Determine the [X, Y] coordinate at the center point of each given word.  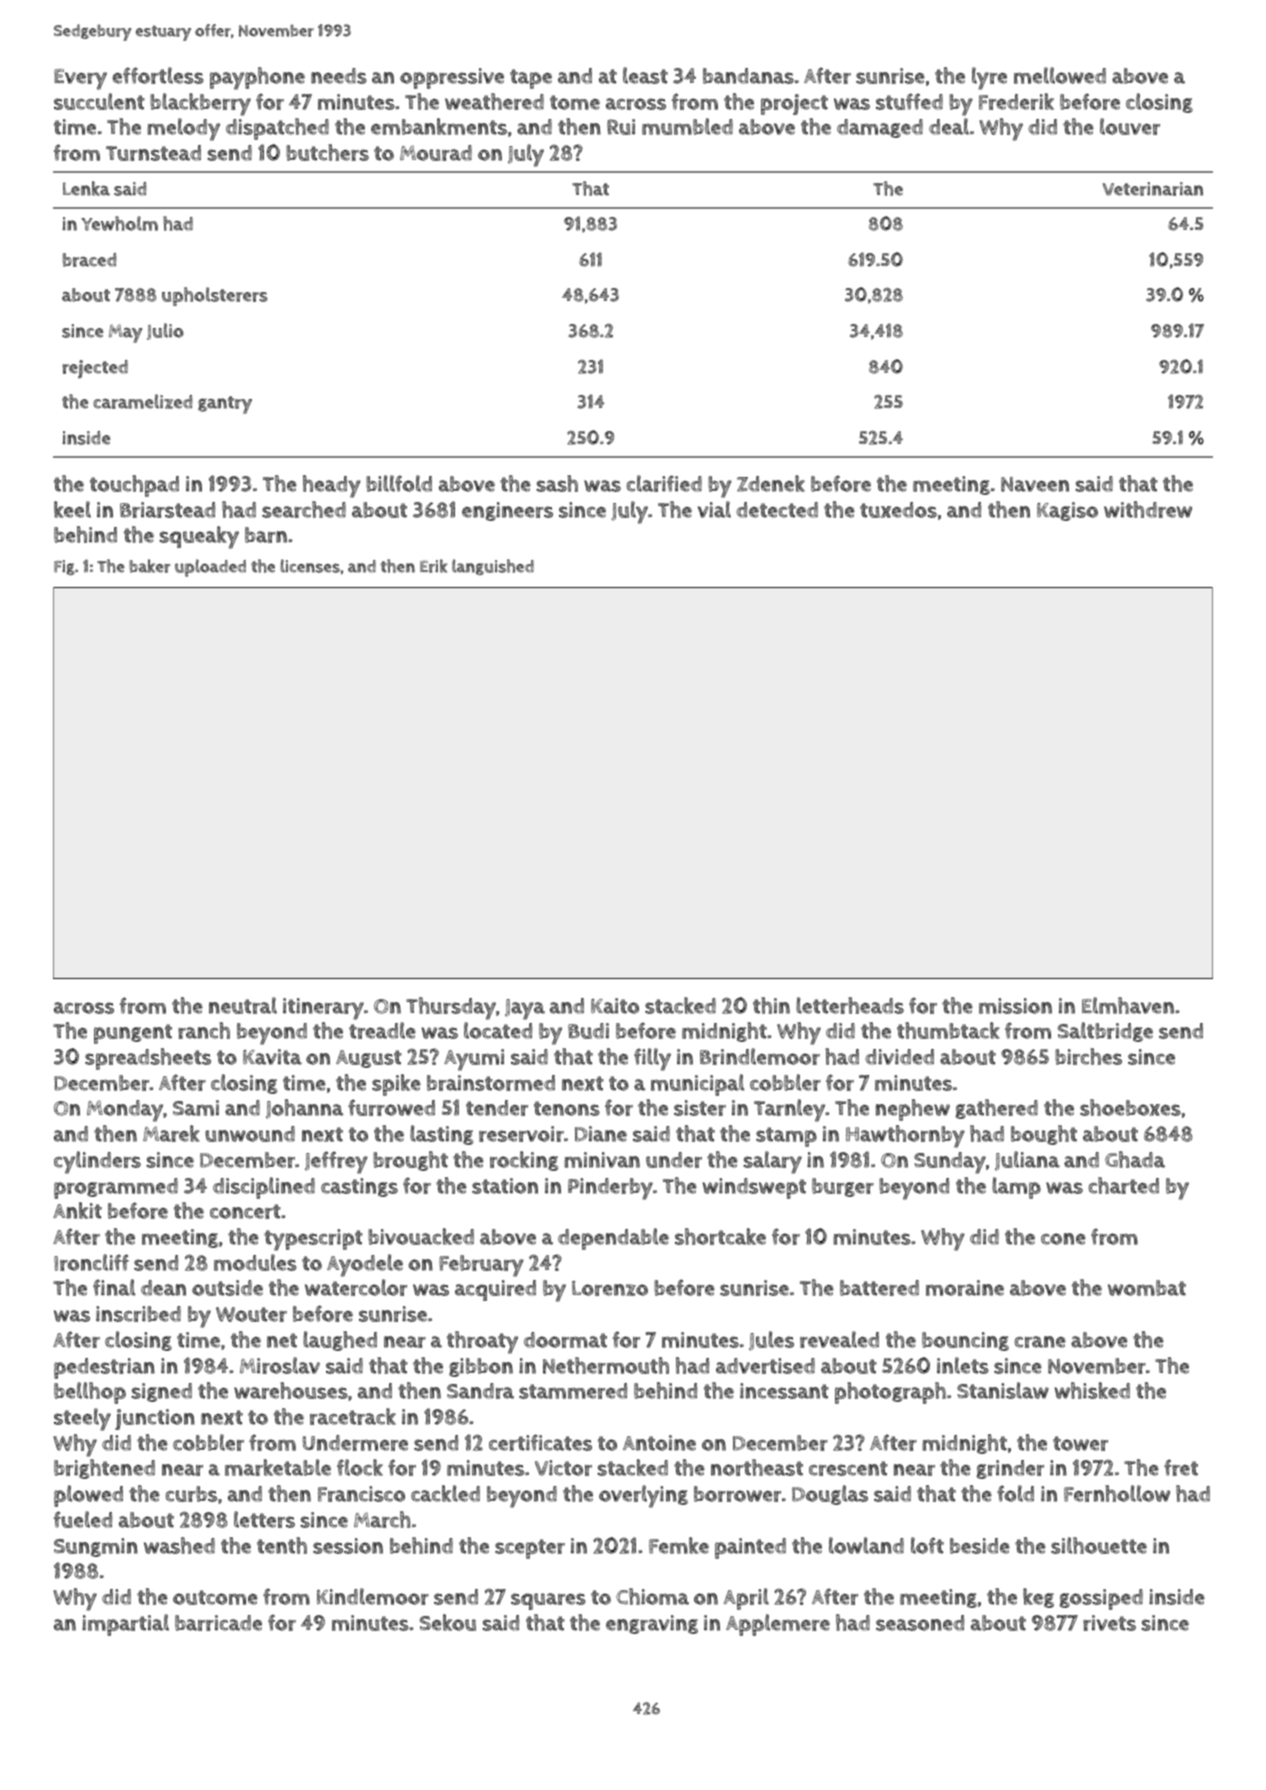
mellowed [1060, 75]
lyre [989, 78]
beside [980, 1546]
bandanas [748, 76]
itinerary [323, 1009]
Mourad [436, 153]
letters [264, 1519]
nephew [913, 1110]
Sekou [448, 1622]
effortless [158, 75]
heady [332, 486]
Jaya [525, 1009]
